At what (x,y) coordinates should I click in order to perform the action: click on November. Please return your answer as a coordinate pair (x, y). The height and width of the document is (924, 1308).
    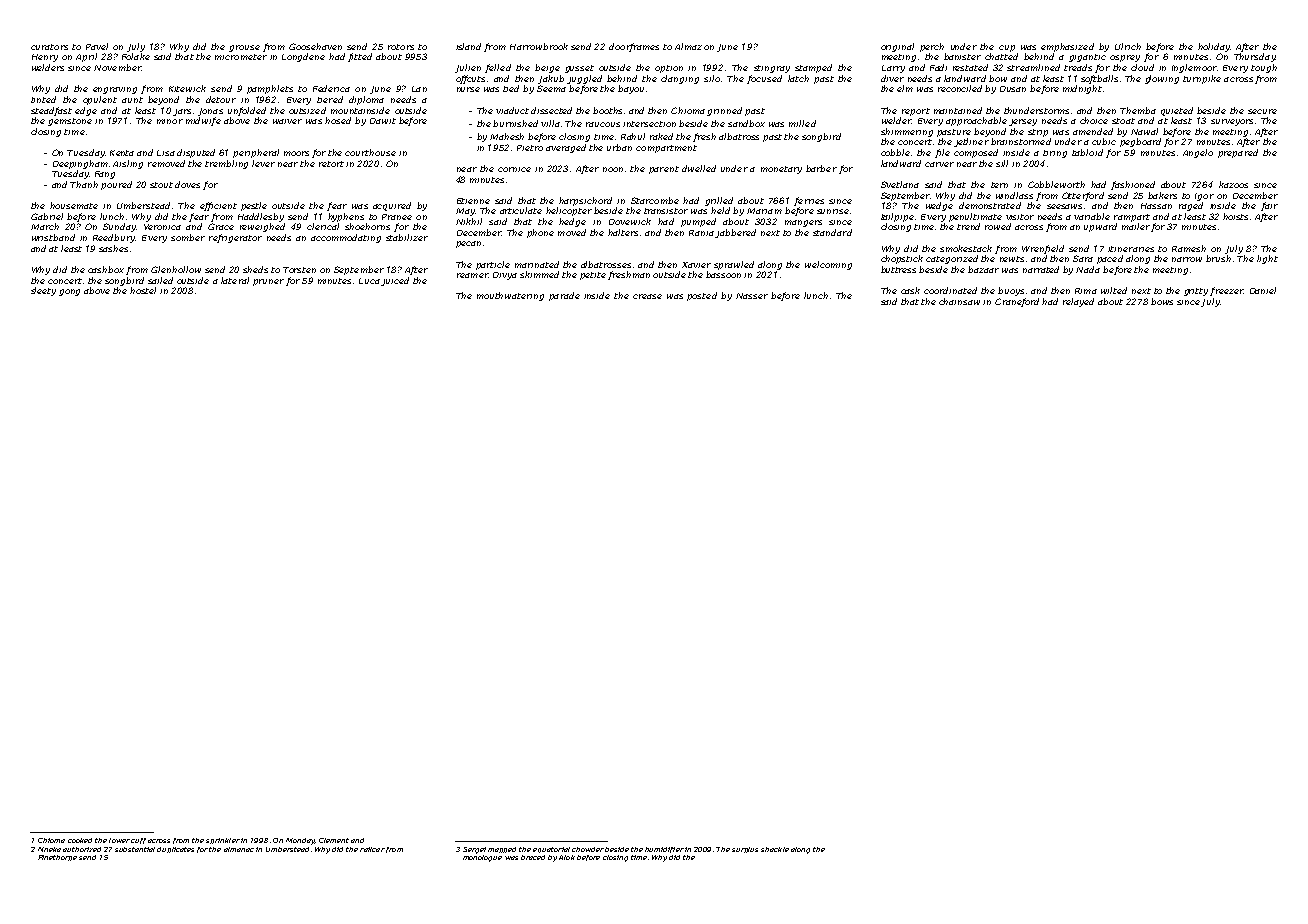
    Looking at the image, I should click on (117, 67).
